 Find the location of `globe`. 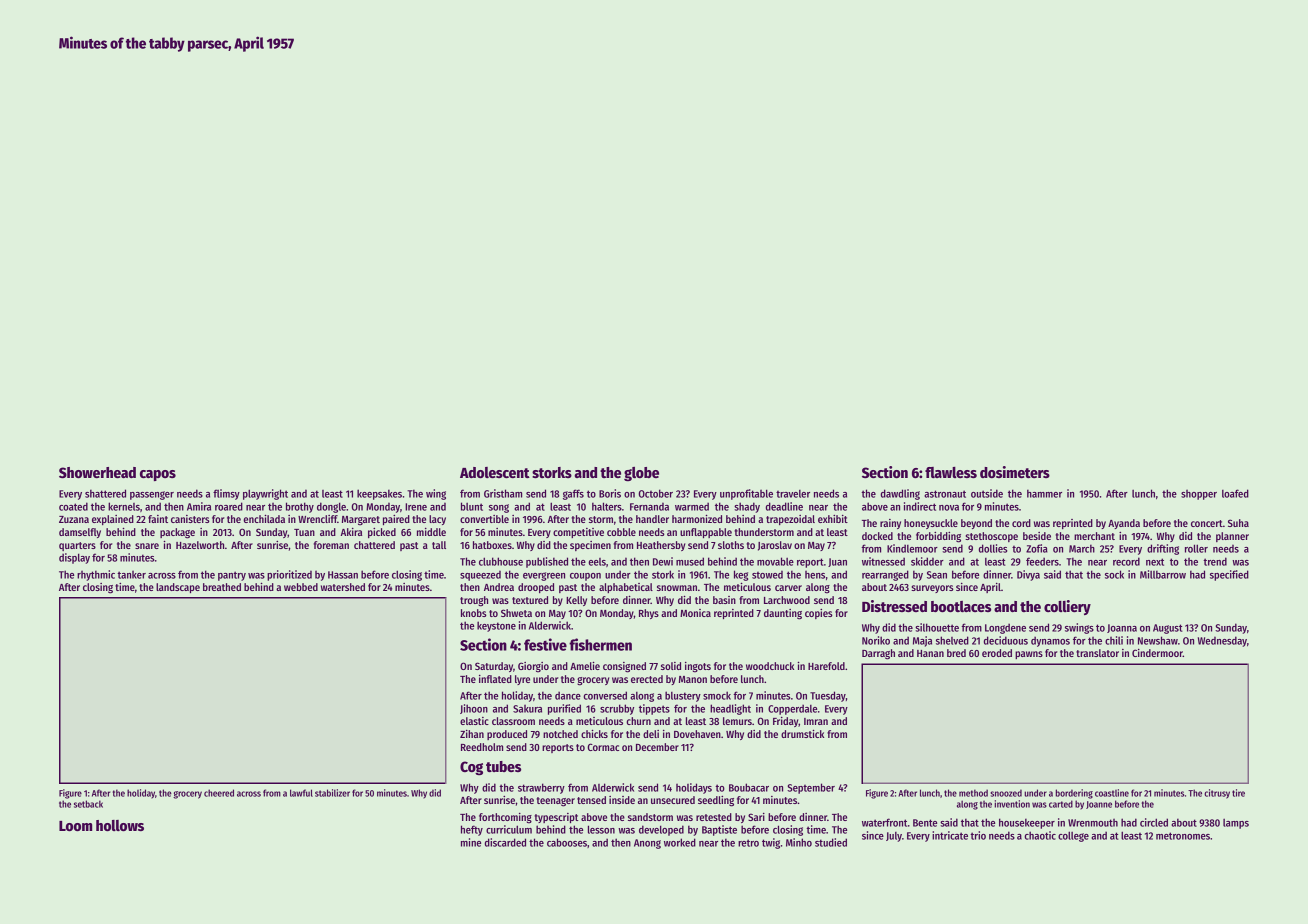

globe is located at coordinates (641, 474).
